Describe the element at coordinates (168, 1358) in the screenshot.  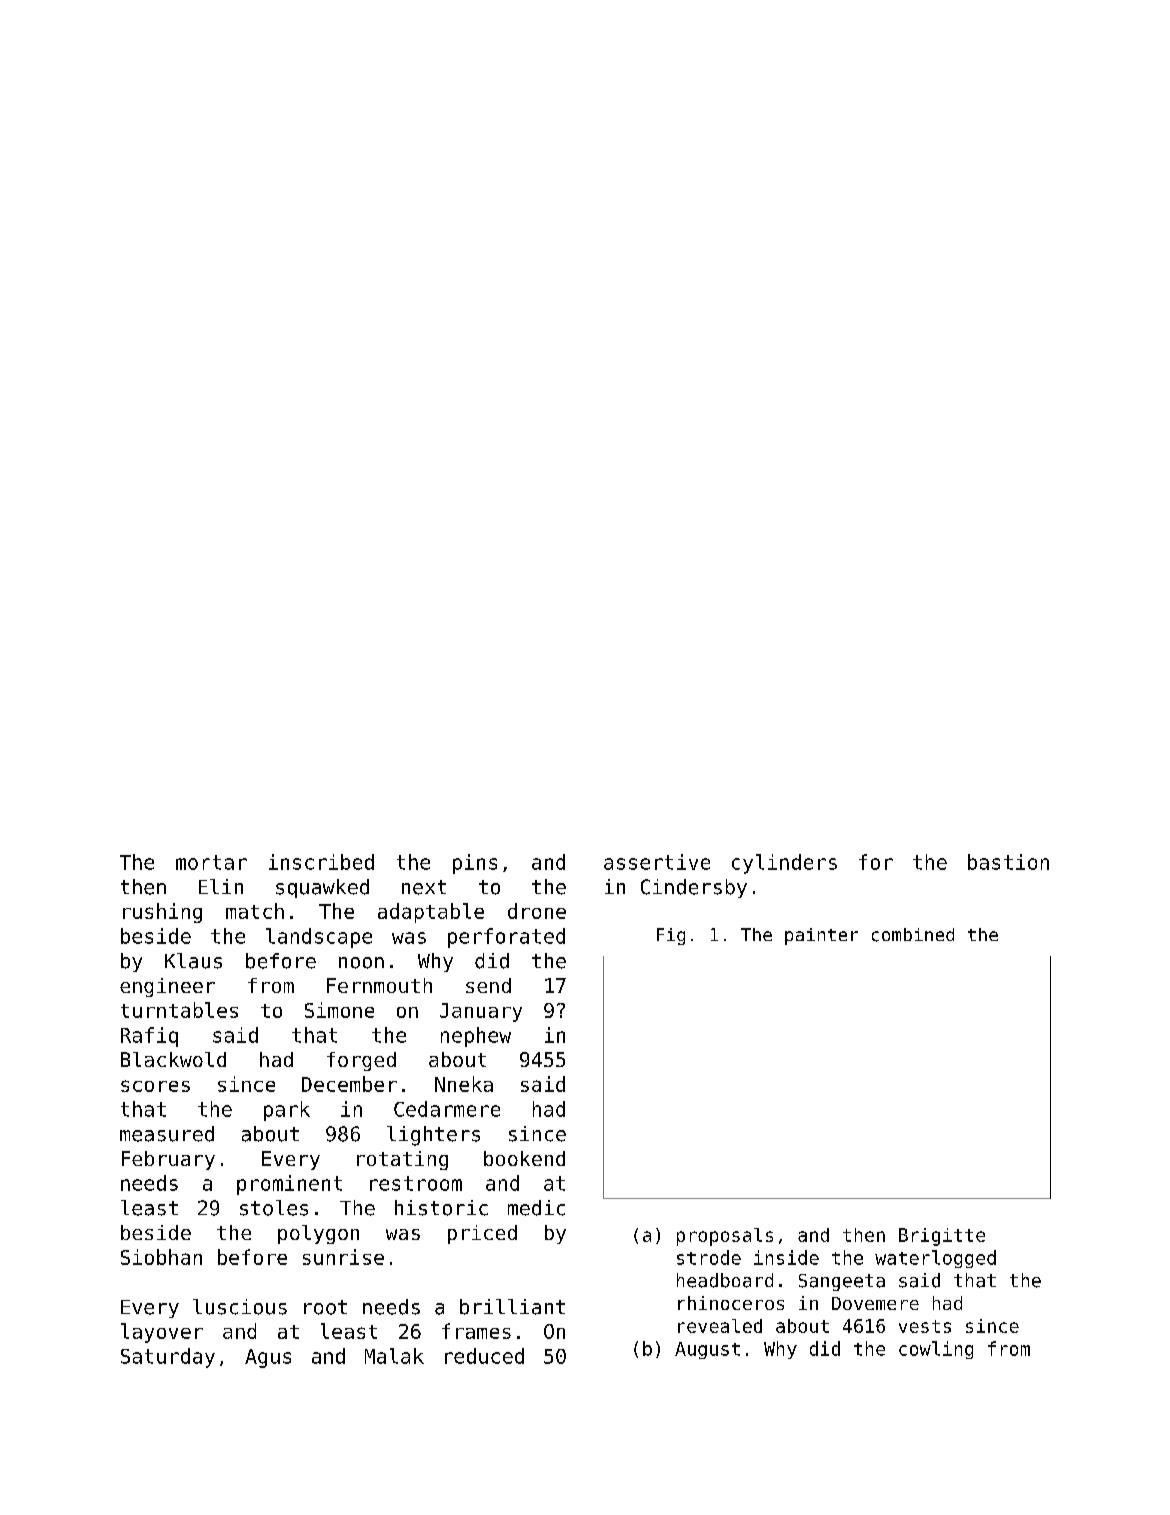
I see `Saturday` at that location.
